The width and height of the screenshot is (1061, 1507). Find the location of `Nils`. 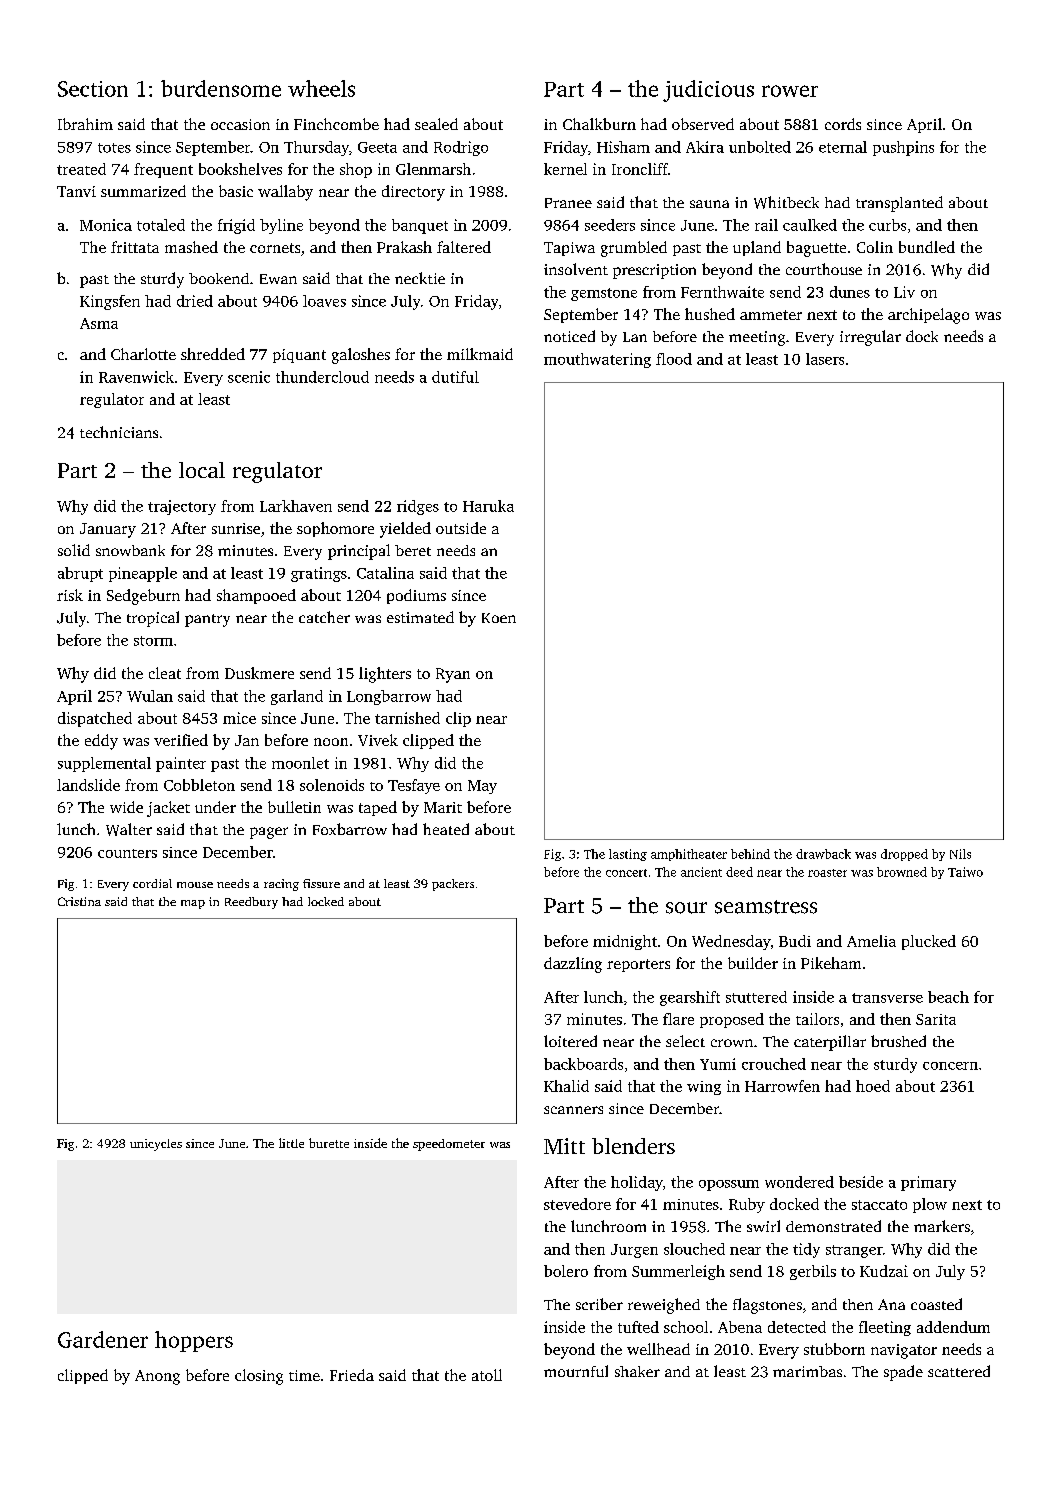

Nils is located at coordinates (960, 854).
